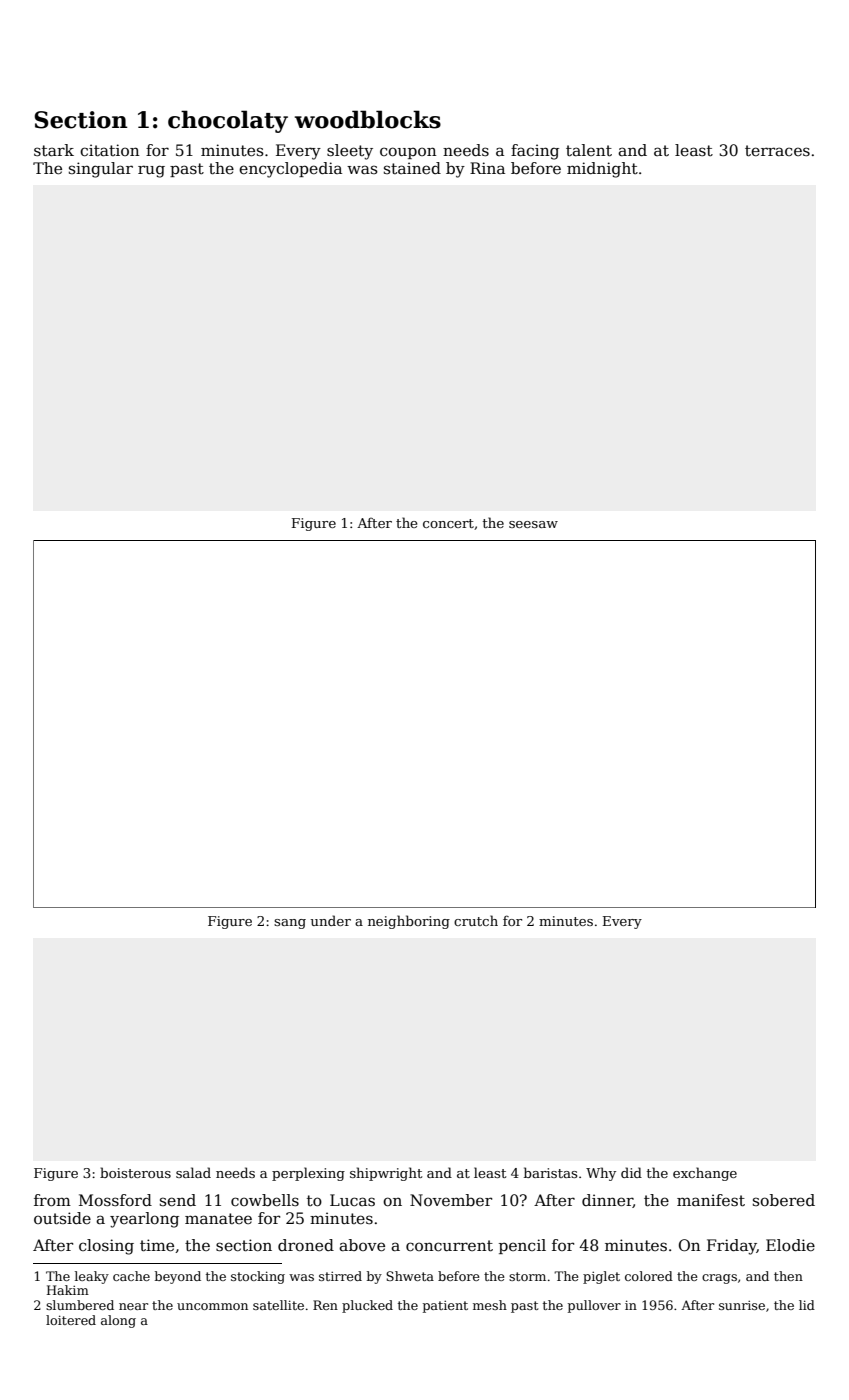  What do you see at coordinates (412, 168) in the screenshot?
I see `stained` at bounding box center [412, 168].
